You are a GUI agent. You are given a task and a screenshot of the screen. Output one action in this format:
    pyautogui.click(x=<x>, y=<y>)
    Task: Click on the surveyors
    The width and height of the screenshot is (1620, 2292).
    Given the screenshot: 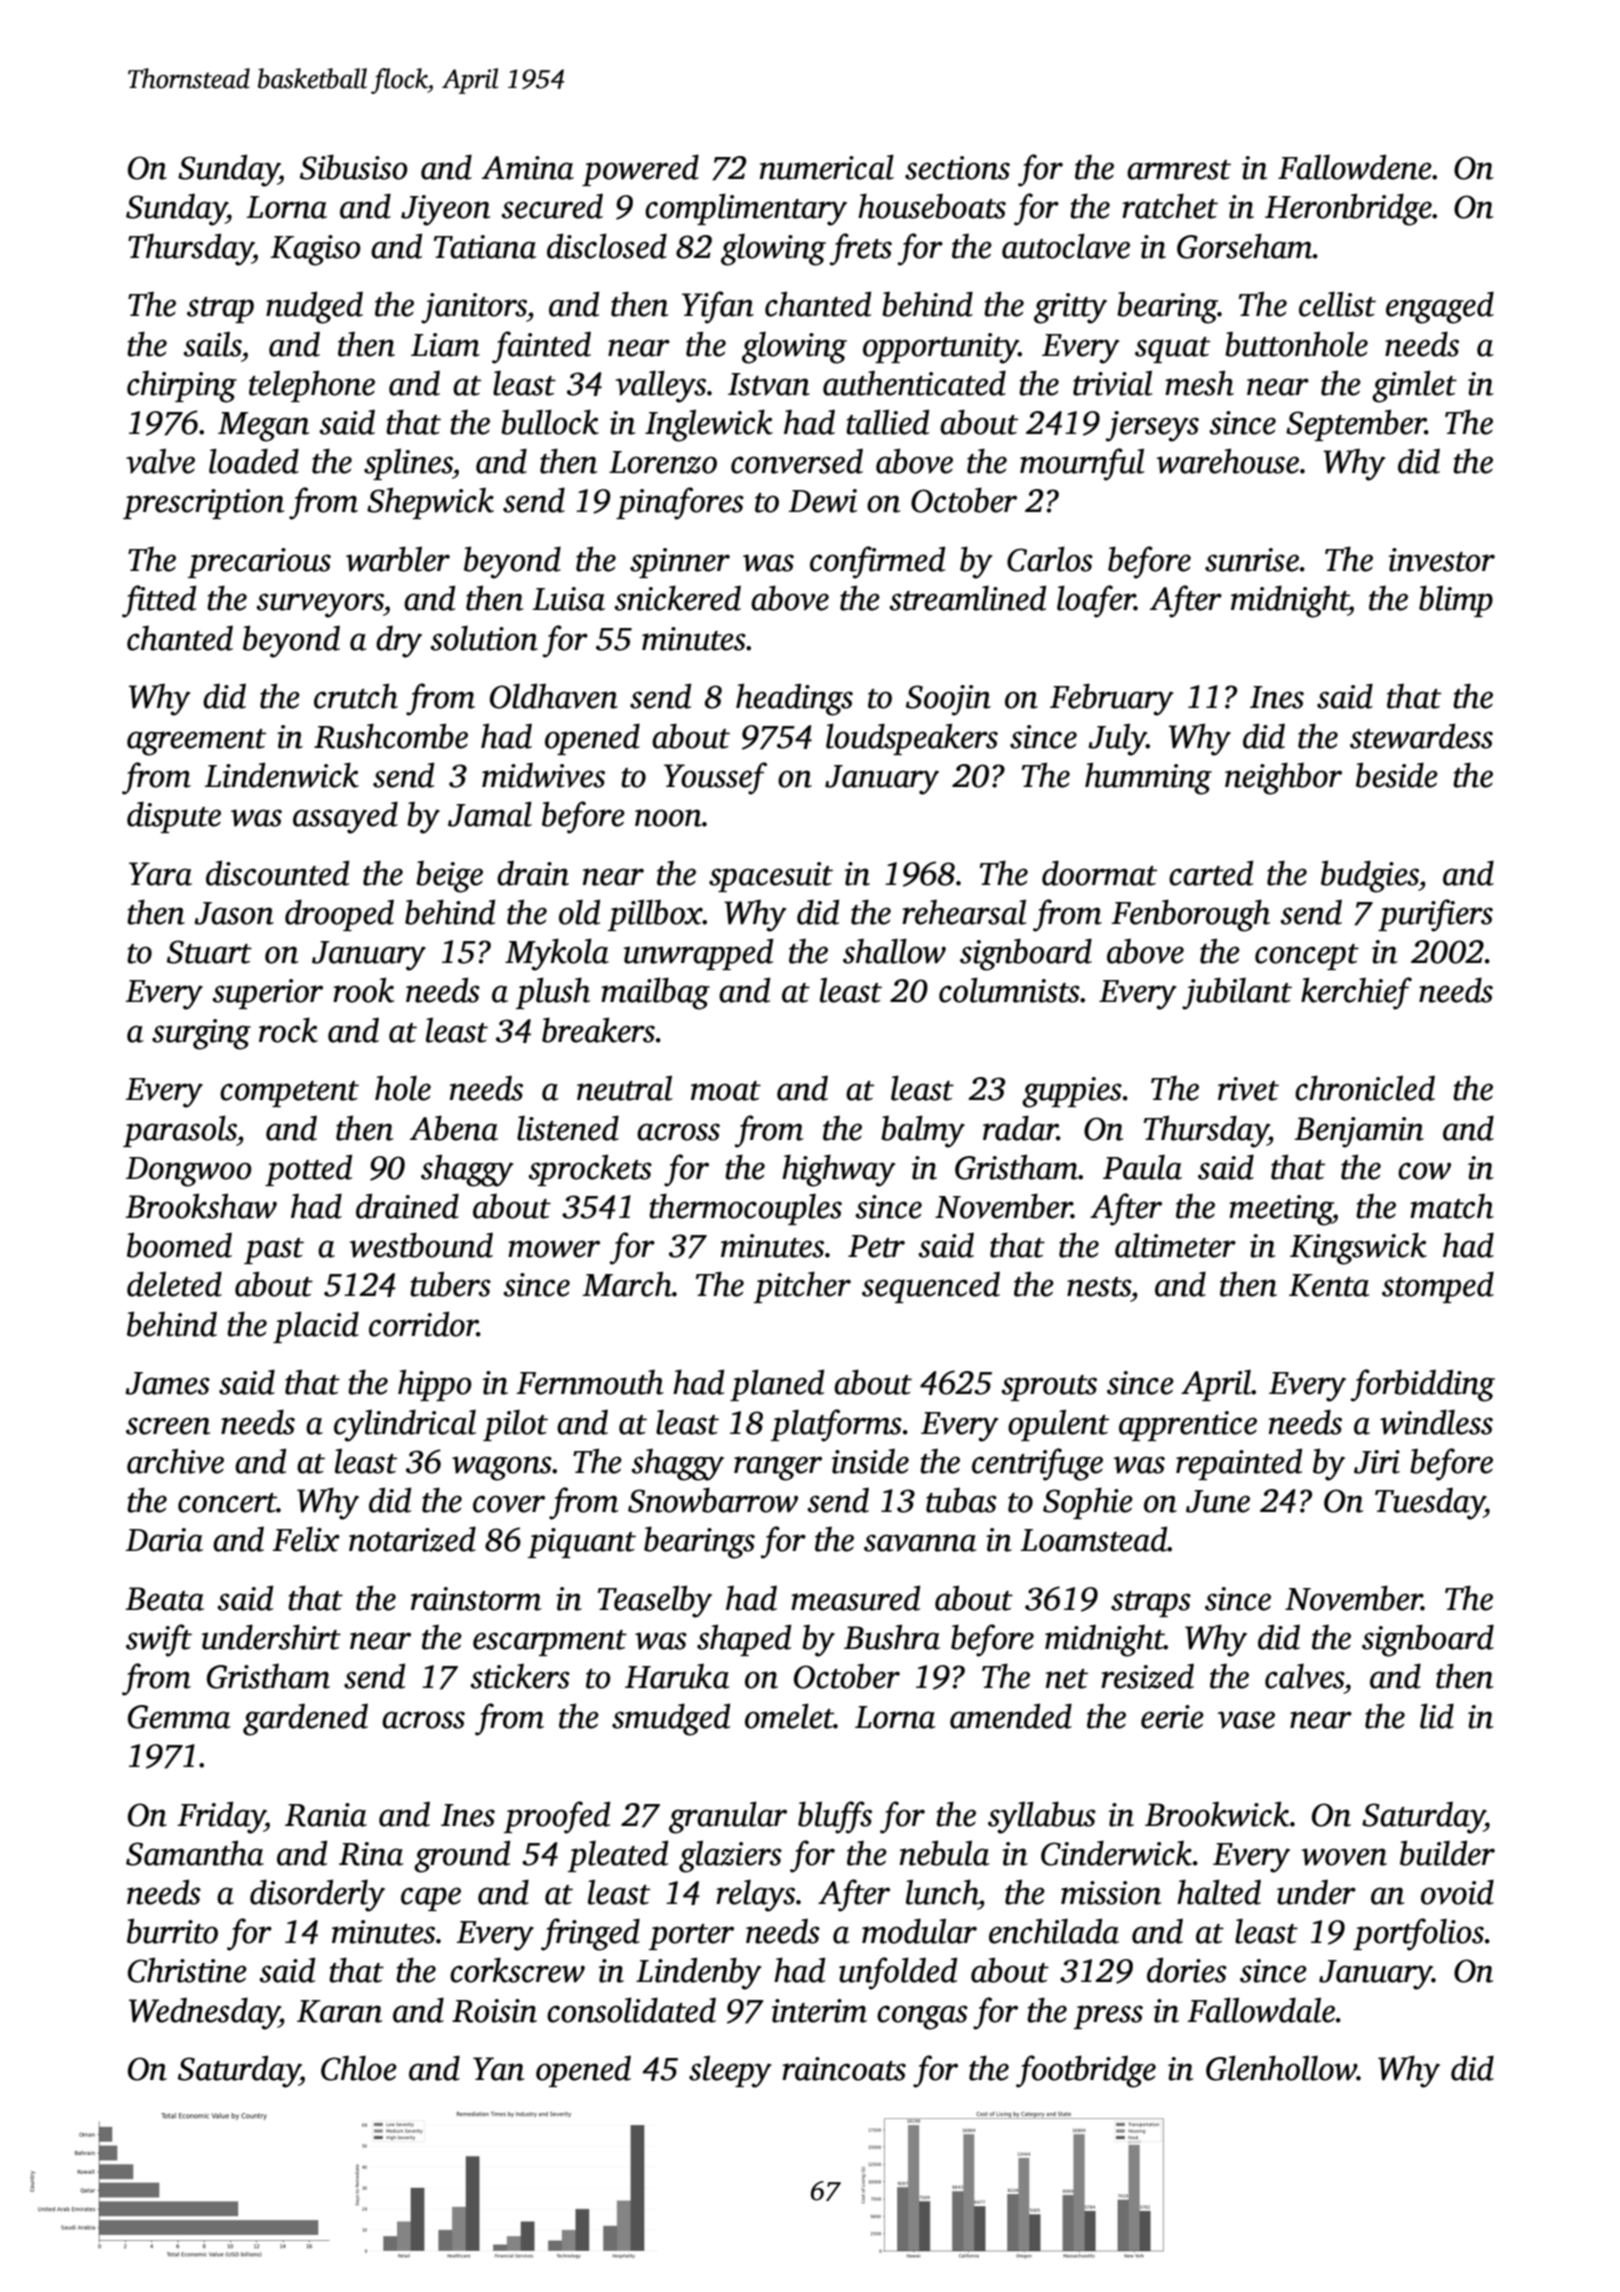 What is the action you would take?
    pyautogui.click(x=320, y=605)
